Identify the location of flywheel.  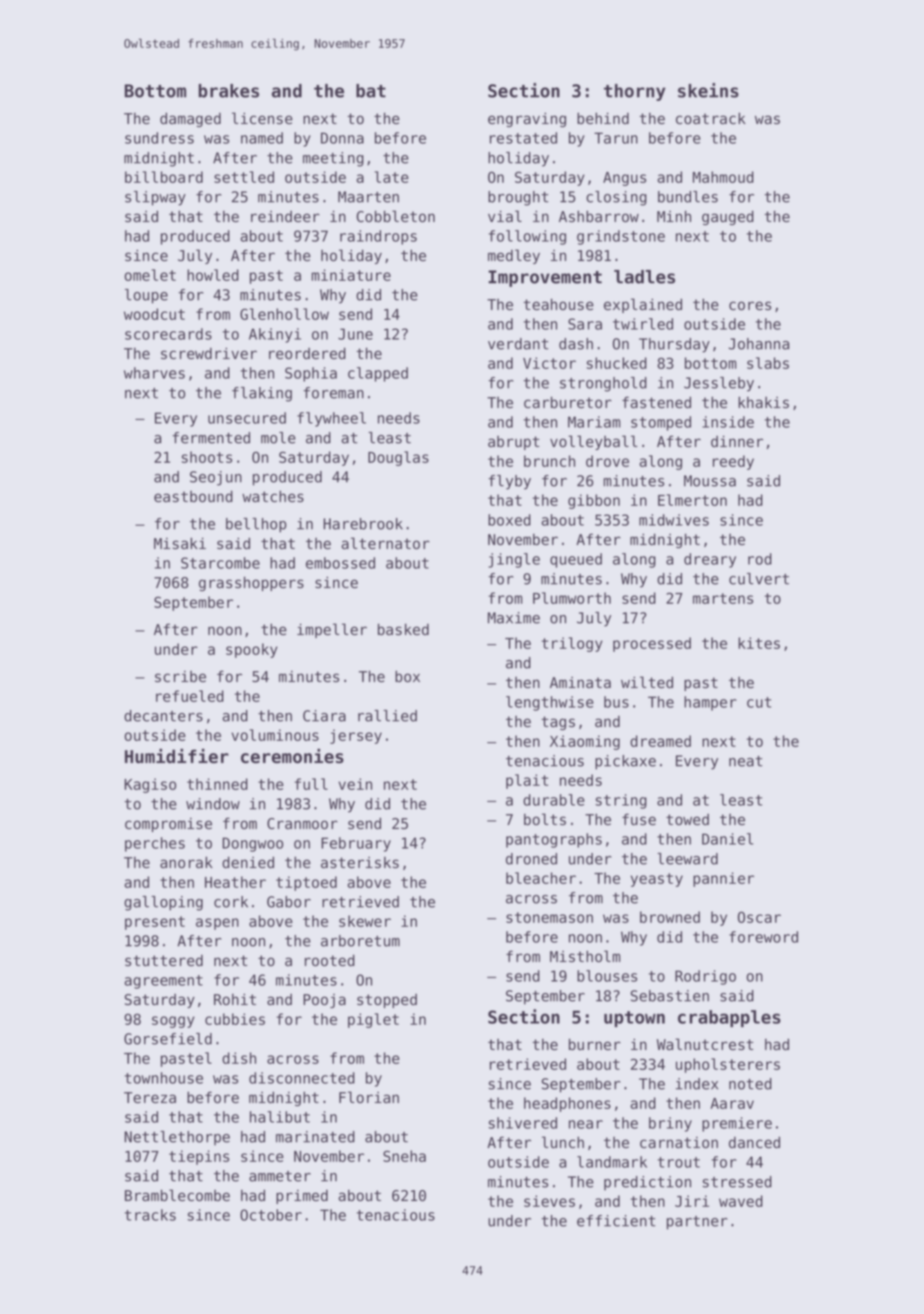
(331, 419).
